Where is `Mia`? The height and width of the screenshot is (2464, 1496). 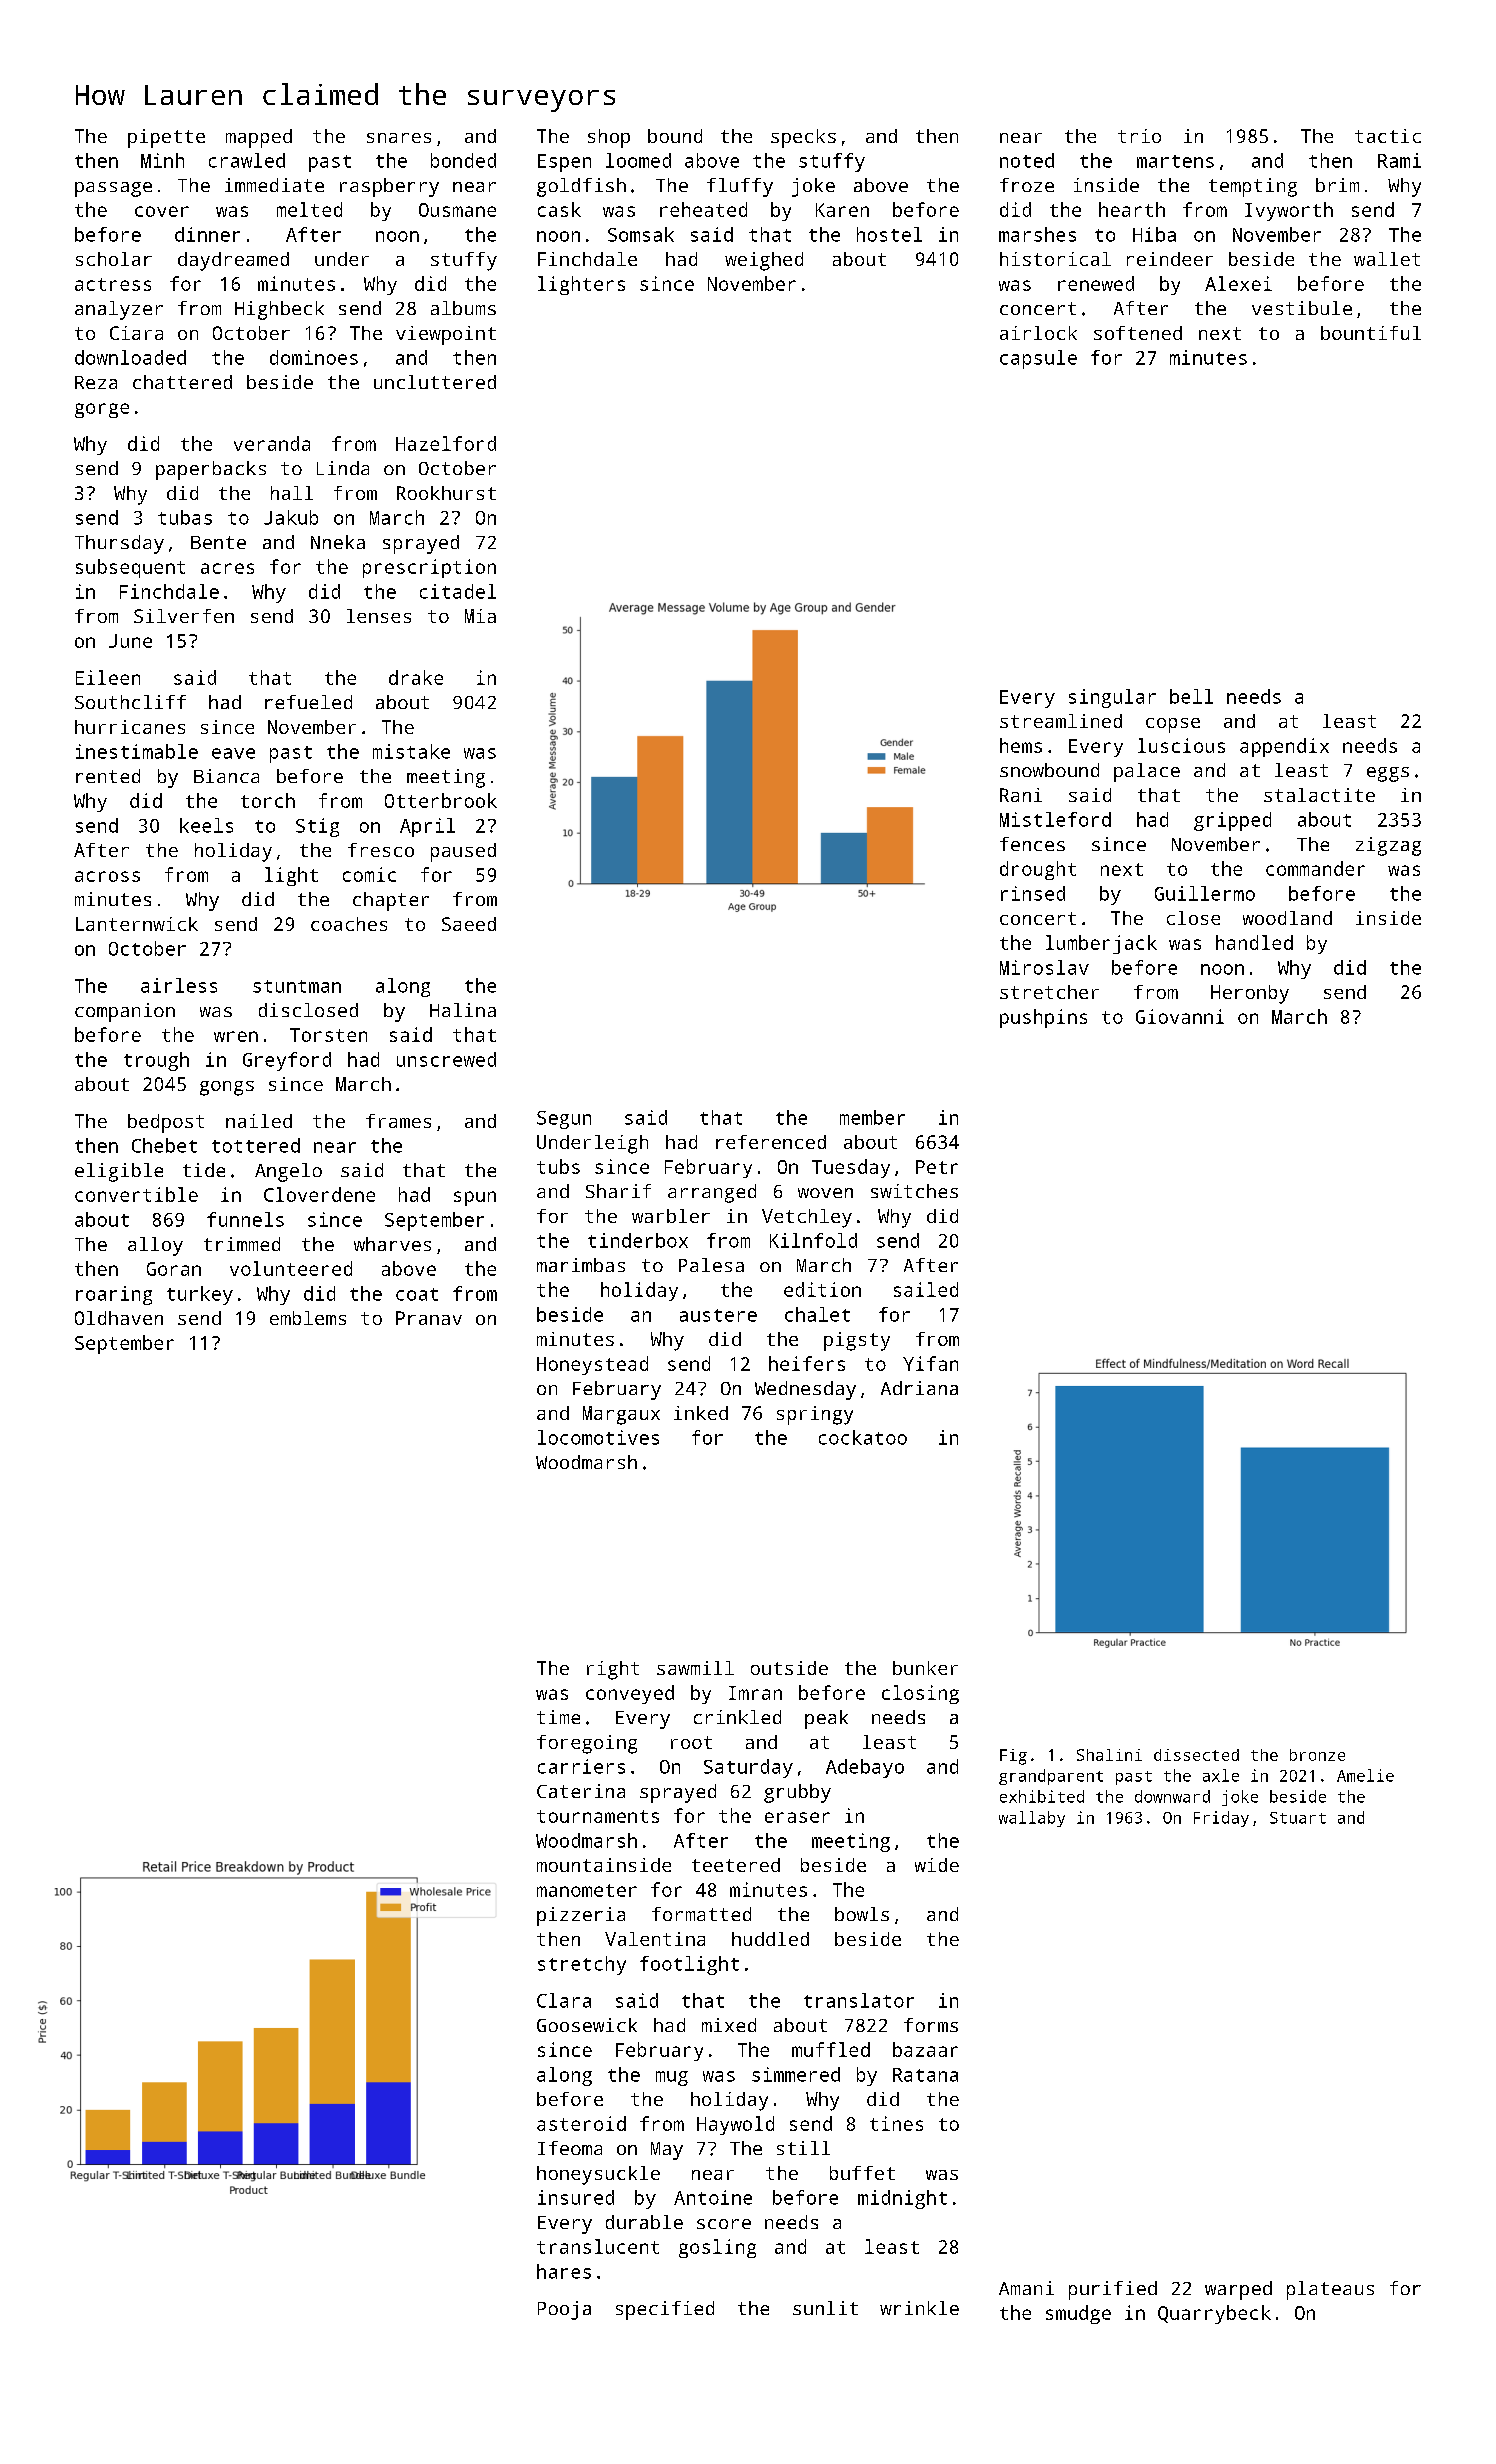 Mia is located at coordinates (480, 616).
